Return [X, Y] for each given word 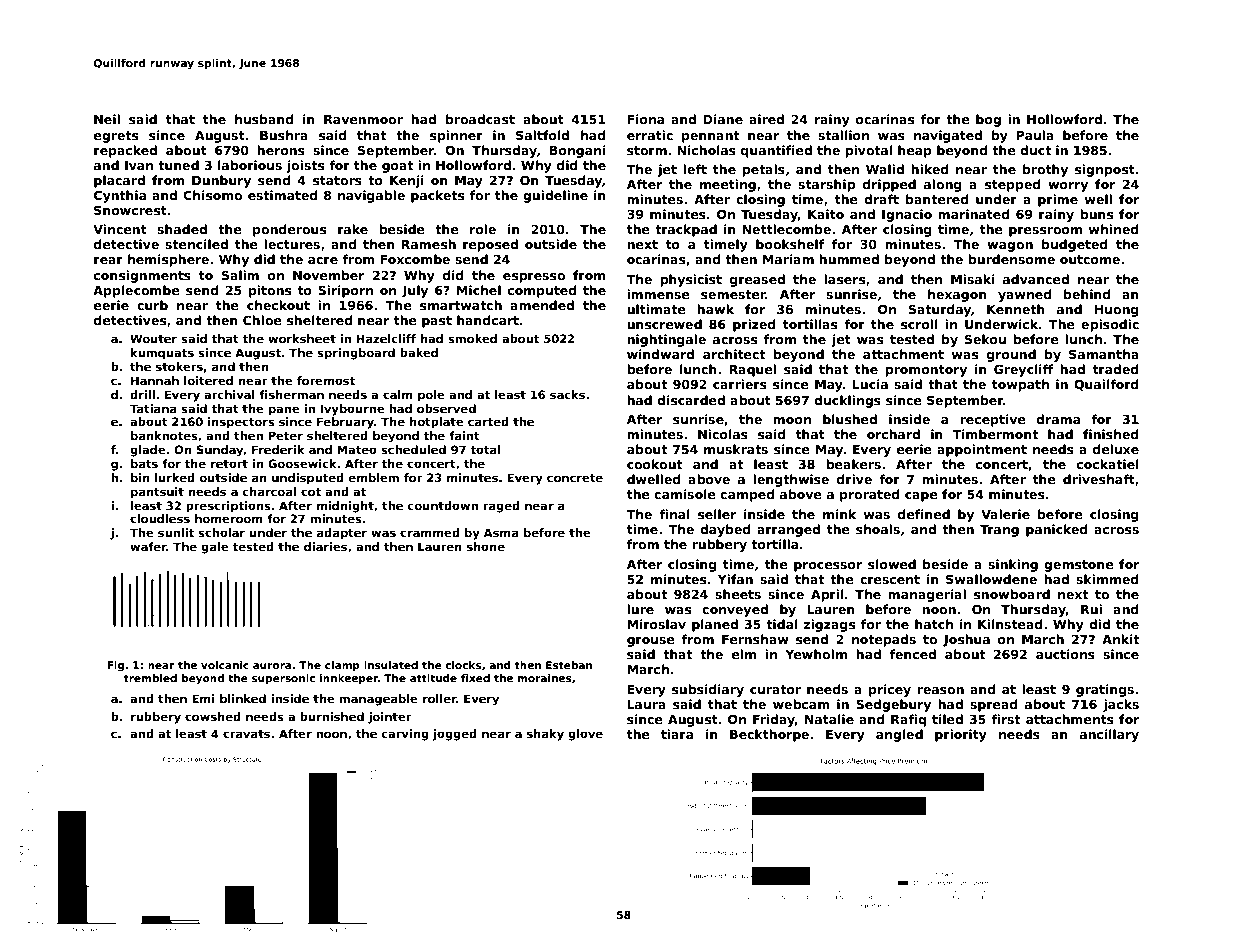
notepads [884, 640]
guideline [555, 196]
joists [305, 166]
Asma [501, 532]
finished [1111, 434]
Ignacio [907, 215]
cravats [246, 734]
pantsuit [157, 493]
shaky [545, 735]
